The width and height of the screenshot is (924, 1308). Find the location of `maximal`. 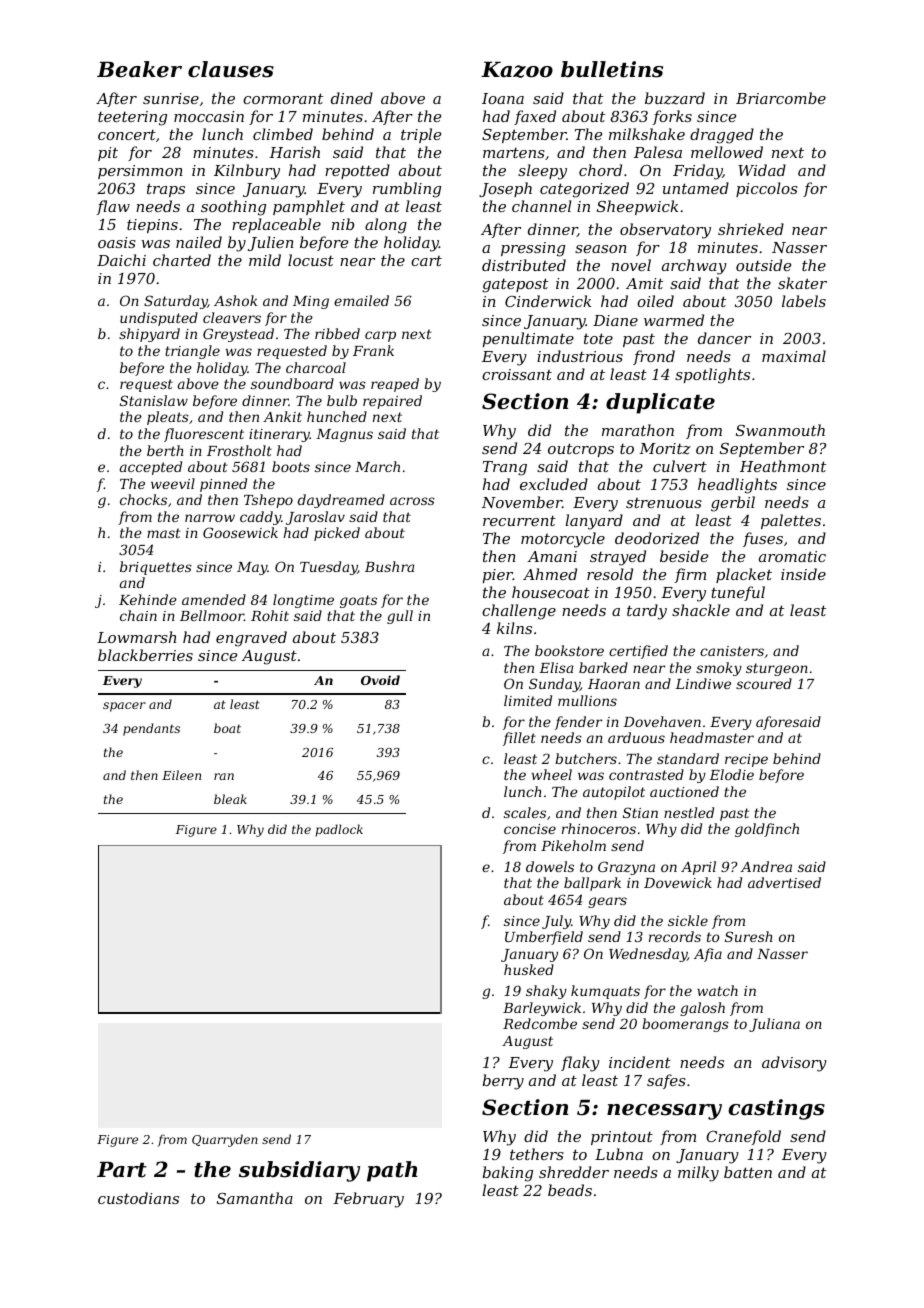

maximal is located at coordinates (794, 356).
